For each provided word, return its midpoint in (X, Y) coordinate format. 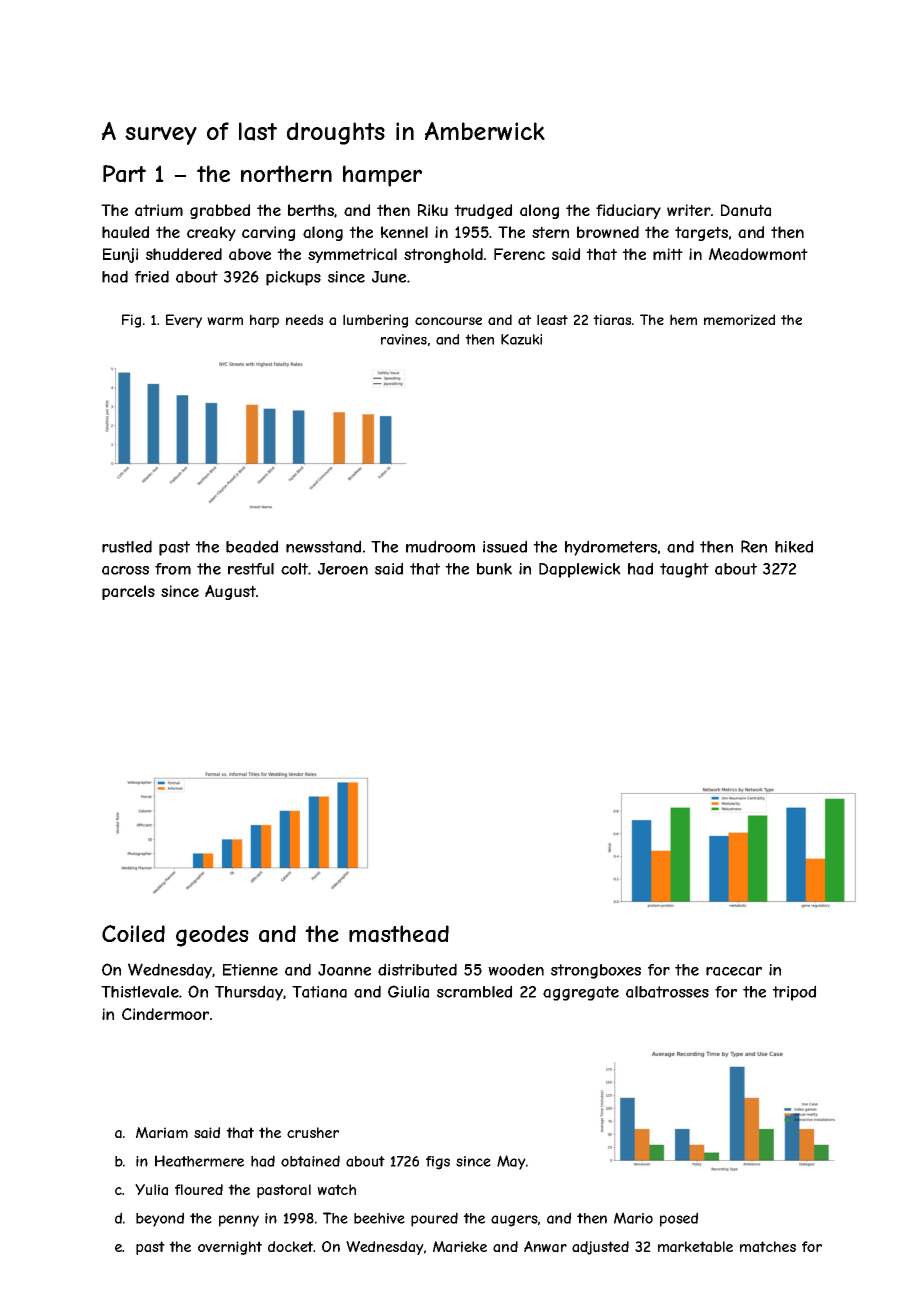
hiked (794, 546)
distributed (417, 969)
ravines (404, 339)
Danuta (746, 210)
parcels (128, 592)
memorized (739, 319)
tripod (794, 993)
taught (684, 570)
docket (291, 1246)
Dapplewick (580, 570)
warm (225, 321)
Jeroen (343, 569)
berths (311, 210)
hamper (382, 176)
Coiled (133, 933)
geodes (212, 936)
